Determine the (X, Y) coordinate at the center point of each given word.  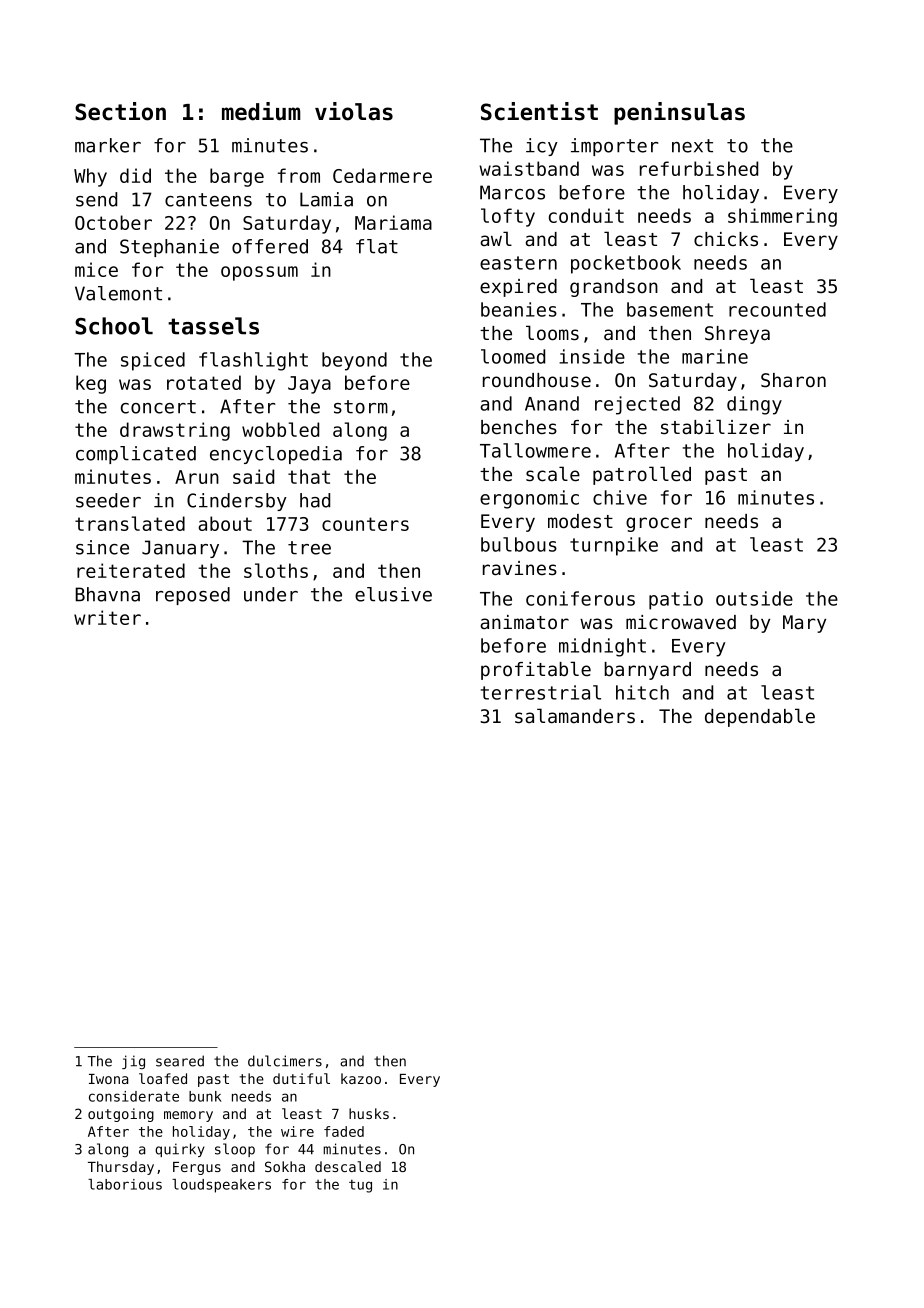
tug (360, 1186)
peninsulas (679, 113)
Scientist (539, 111)
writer (107, 617)
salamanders (575, 716)
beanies (519, 309)
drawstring (175, 431)
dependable (760, 717)
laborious (125, 1184)
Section (120, 111)
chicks (726, 239)
